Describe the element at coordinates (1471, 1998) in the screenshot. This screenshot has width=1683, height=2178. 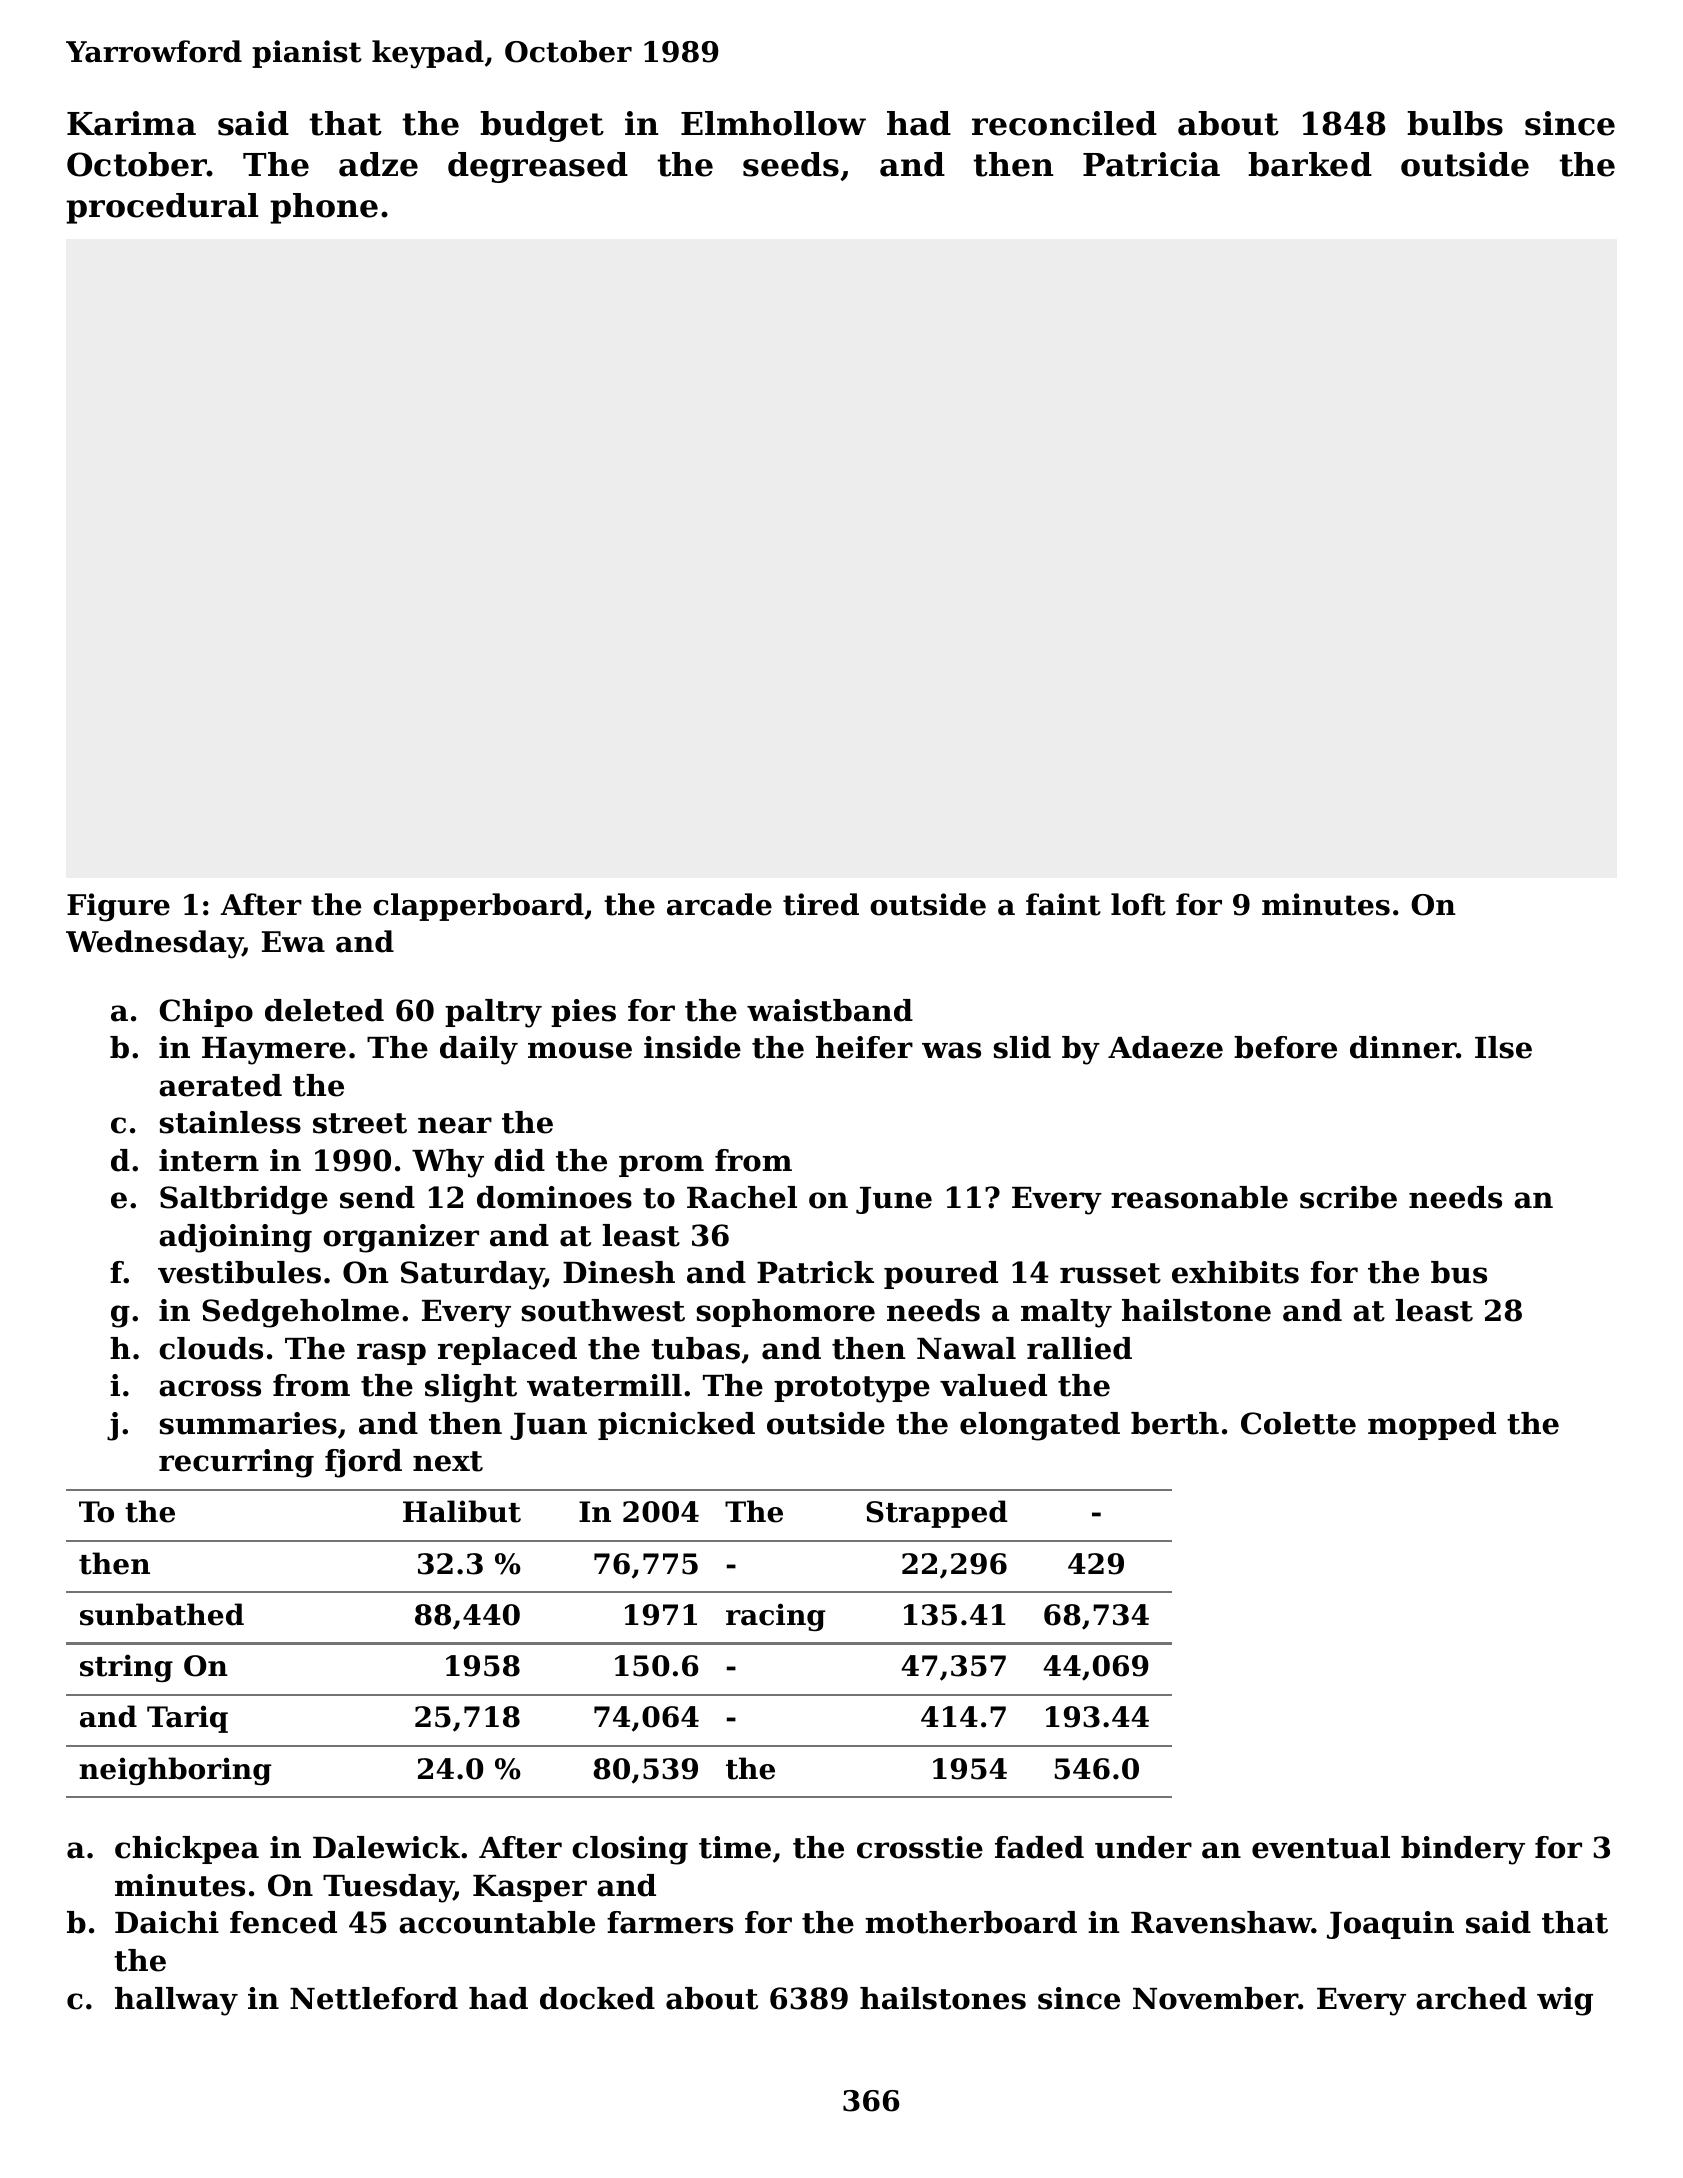
I see `arched` at that location.
